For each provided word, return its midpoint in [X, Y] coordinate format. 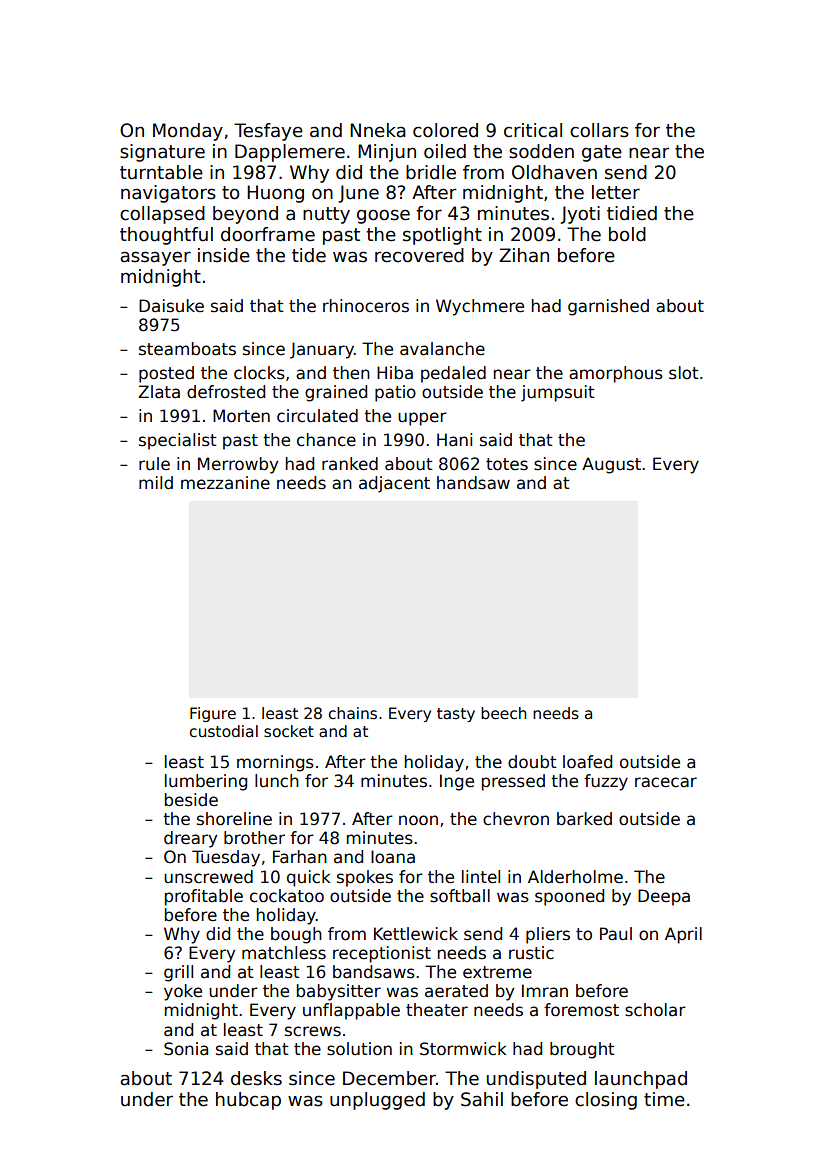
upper [422, 419]
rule [154, 464]
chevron [516, 819]
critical [533, 130]
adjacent [394, 484]
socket [289, 731]
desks [256, 1078]
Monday [188, 132]
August [611, 465]
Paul [616, 934]
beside [191, 800]
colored [445, 130]
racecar [666, 782]
